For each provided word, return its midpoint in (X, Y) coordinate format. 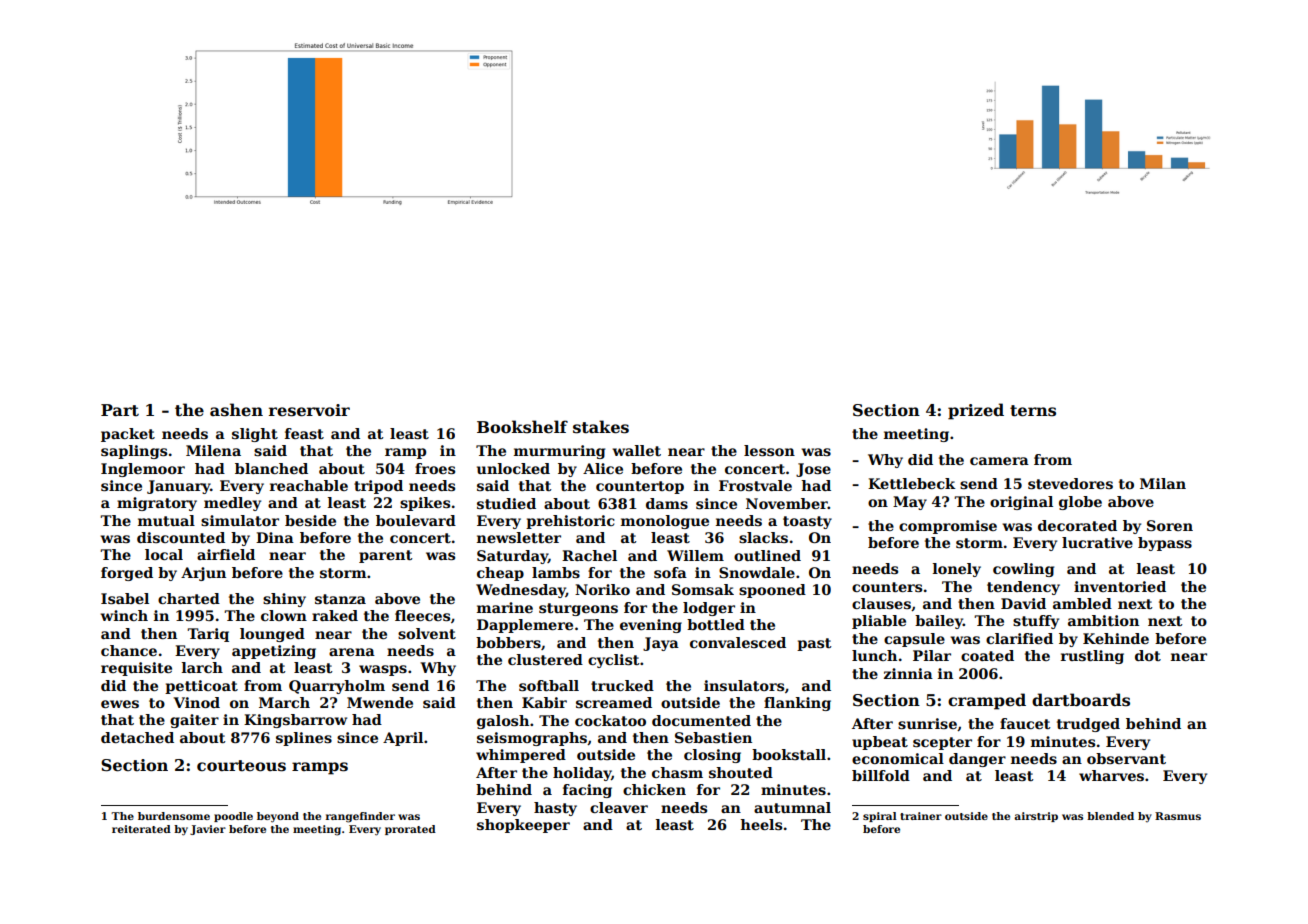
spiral (880, 817)
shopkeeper (523, 826)
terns (1033, 411)
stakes (601, 427)
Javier (208, 830)
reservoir (309, 410)
